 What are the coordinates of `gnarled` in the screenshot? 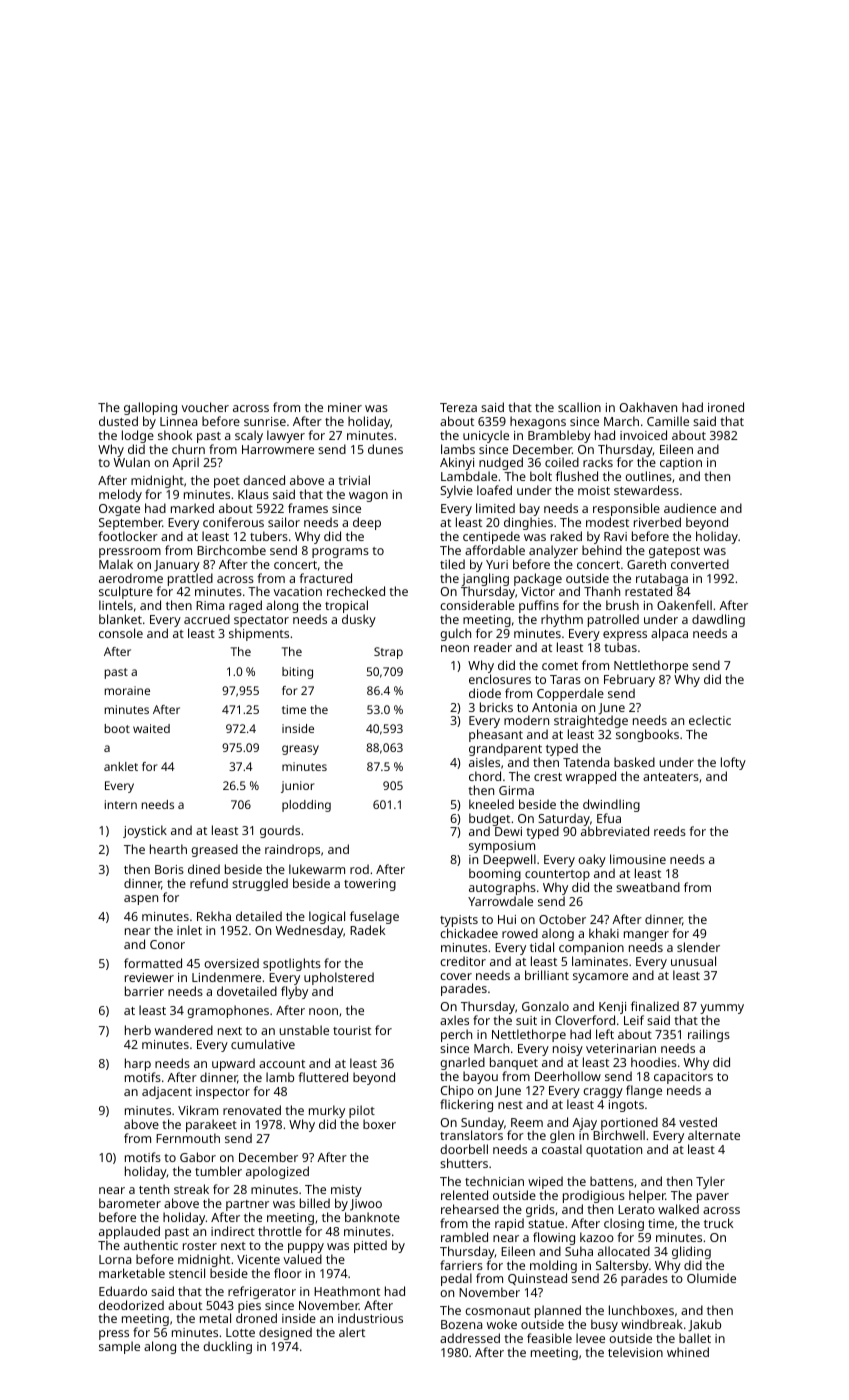 It's located at (462, 1063).
